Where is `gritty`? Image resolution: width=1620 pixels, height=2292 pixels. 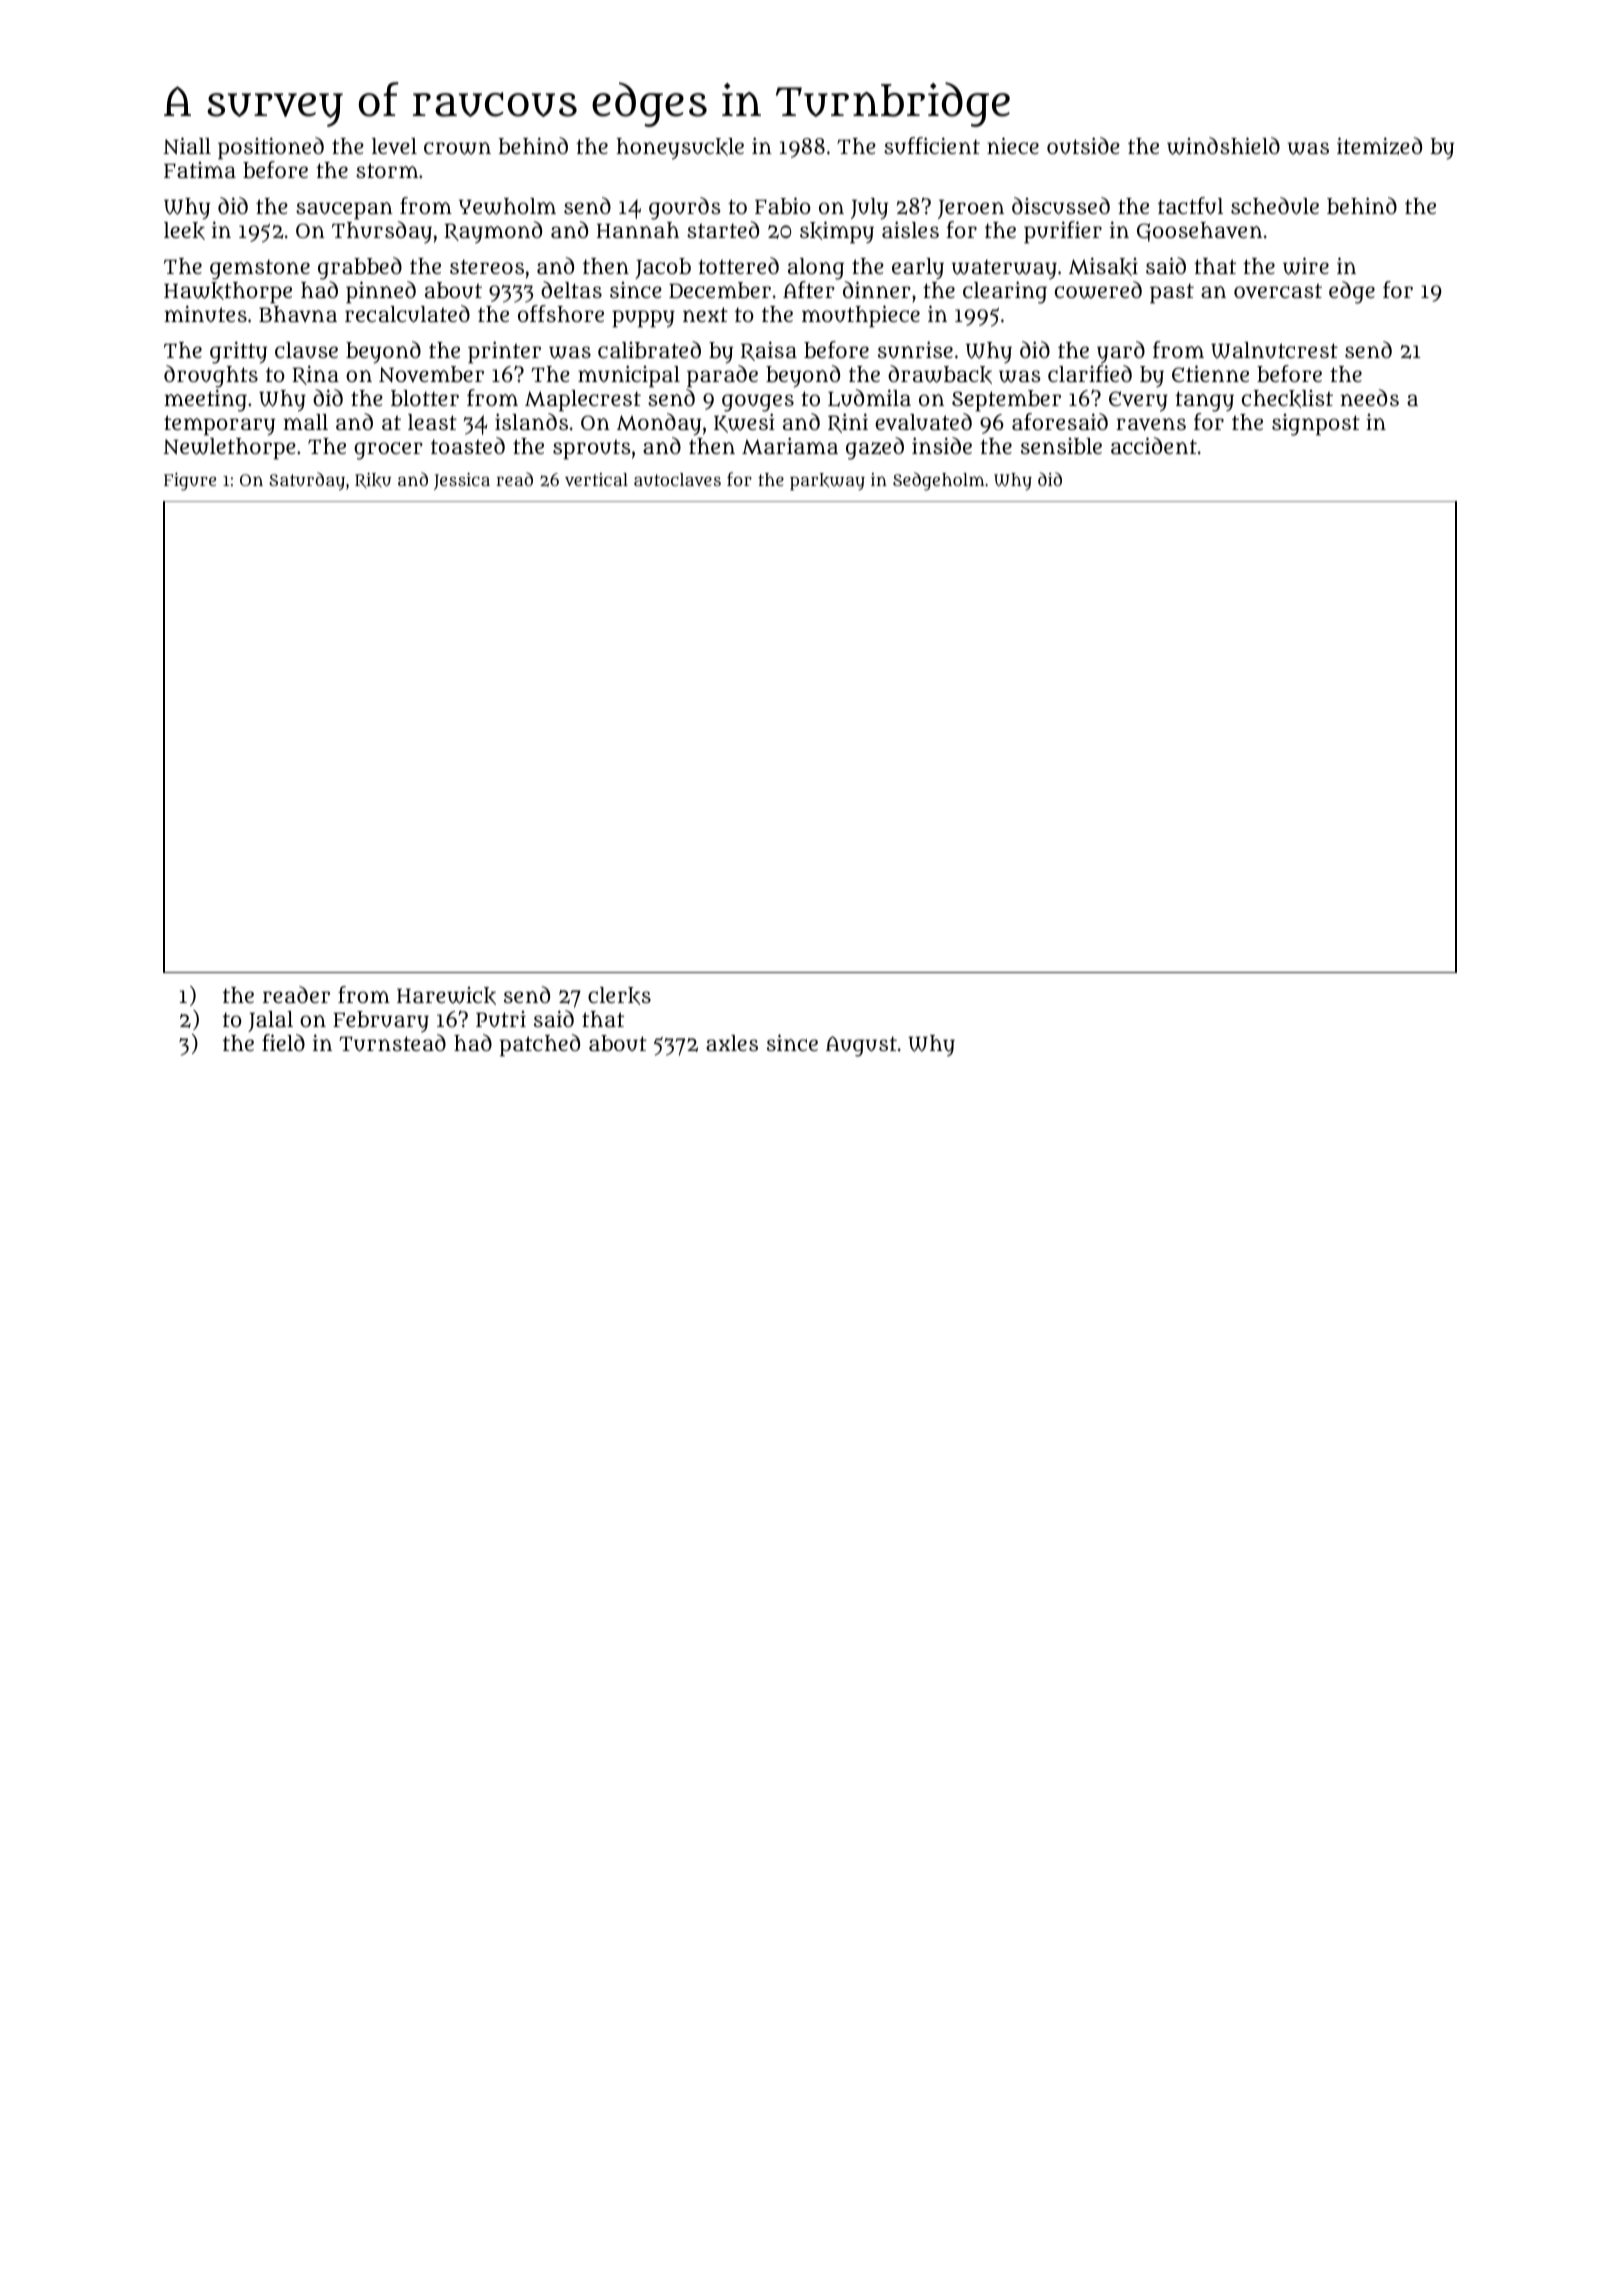 gritty is located at coordinates (238, 352).
